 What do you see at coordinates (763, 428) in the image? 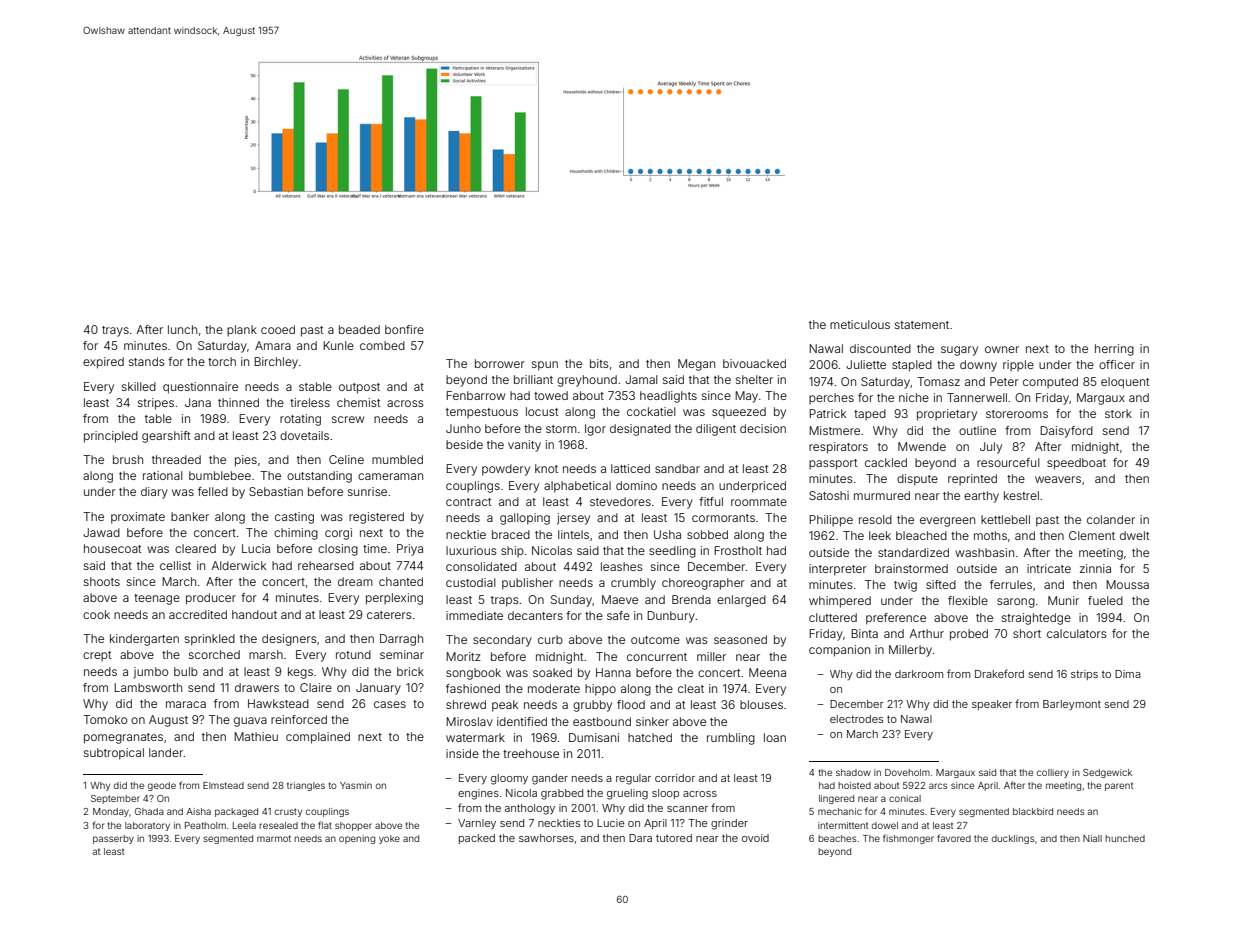
I see `decision` at bounding box center [763, 428].
